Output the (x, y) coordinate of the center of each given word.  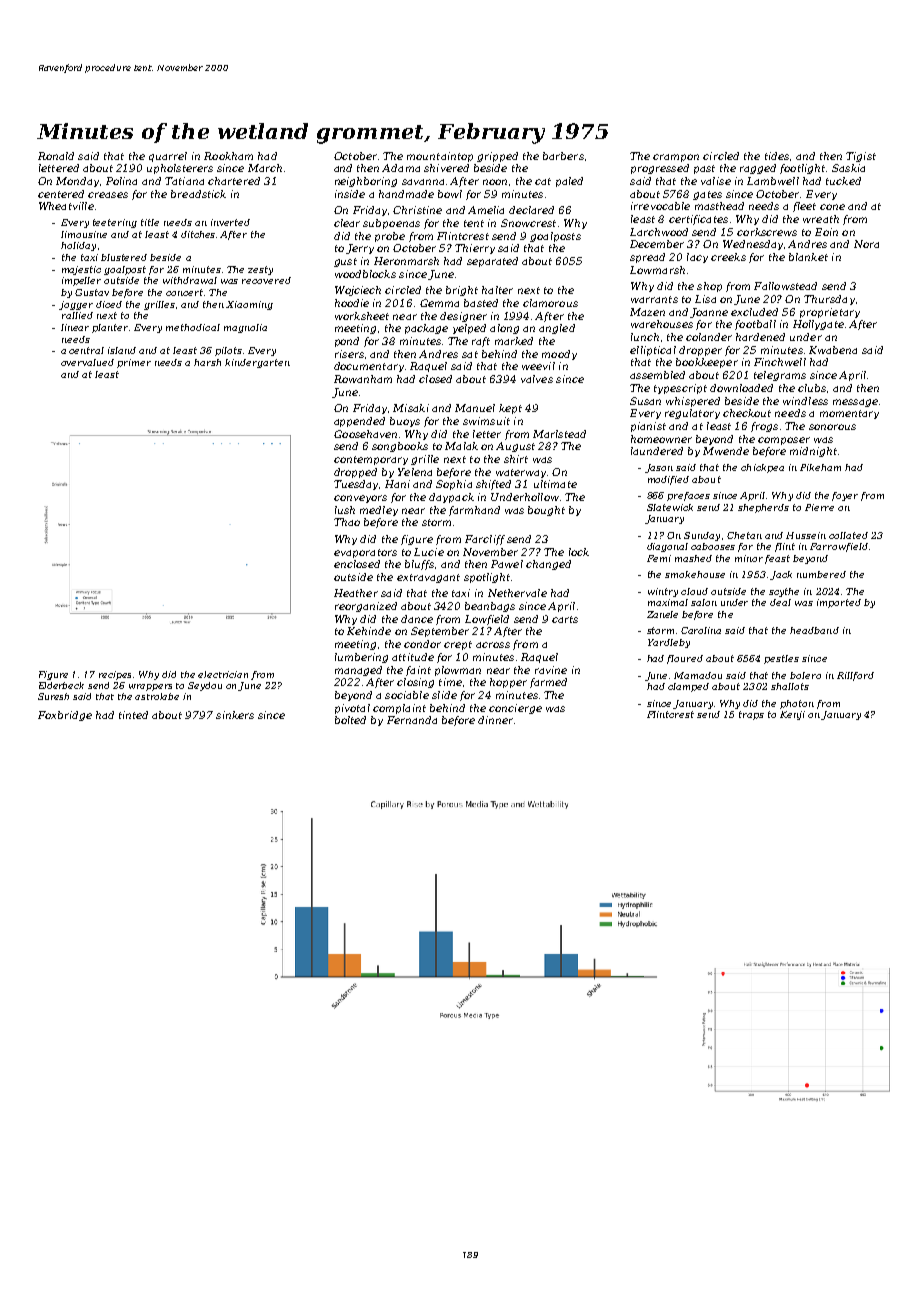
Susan (645, 401)
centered (61, 194)
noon (495, 182)
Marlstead (559, 434)
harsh (207, 362)
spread (647, 258)
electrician (223, 674)
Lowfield (487, 620)
